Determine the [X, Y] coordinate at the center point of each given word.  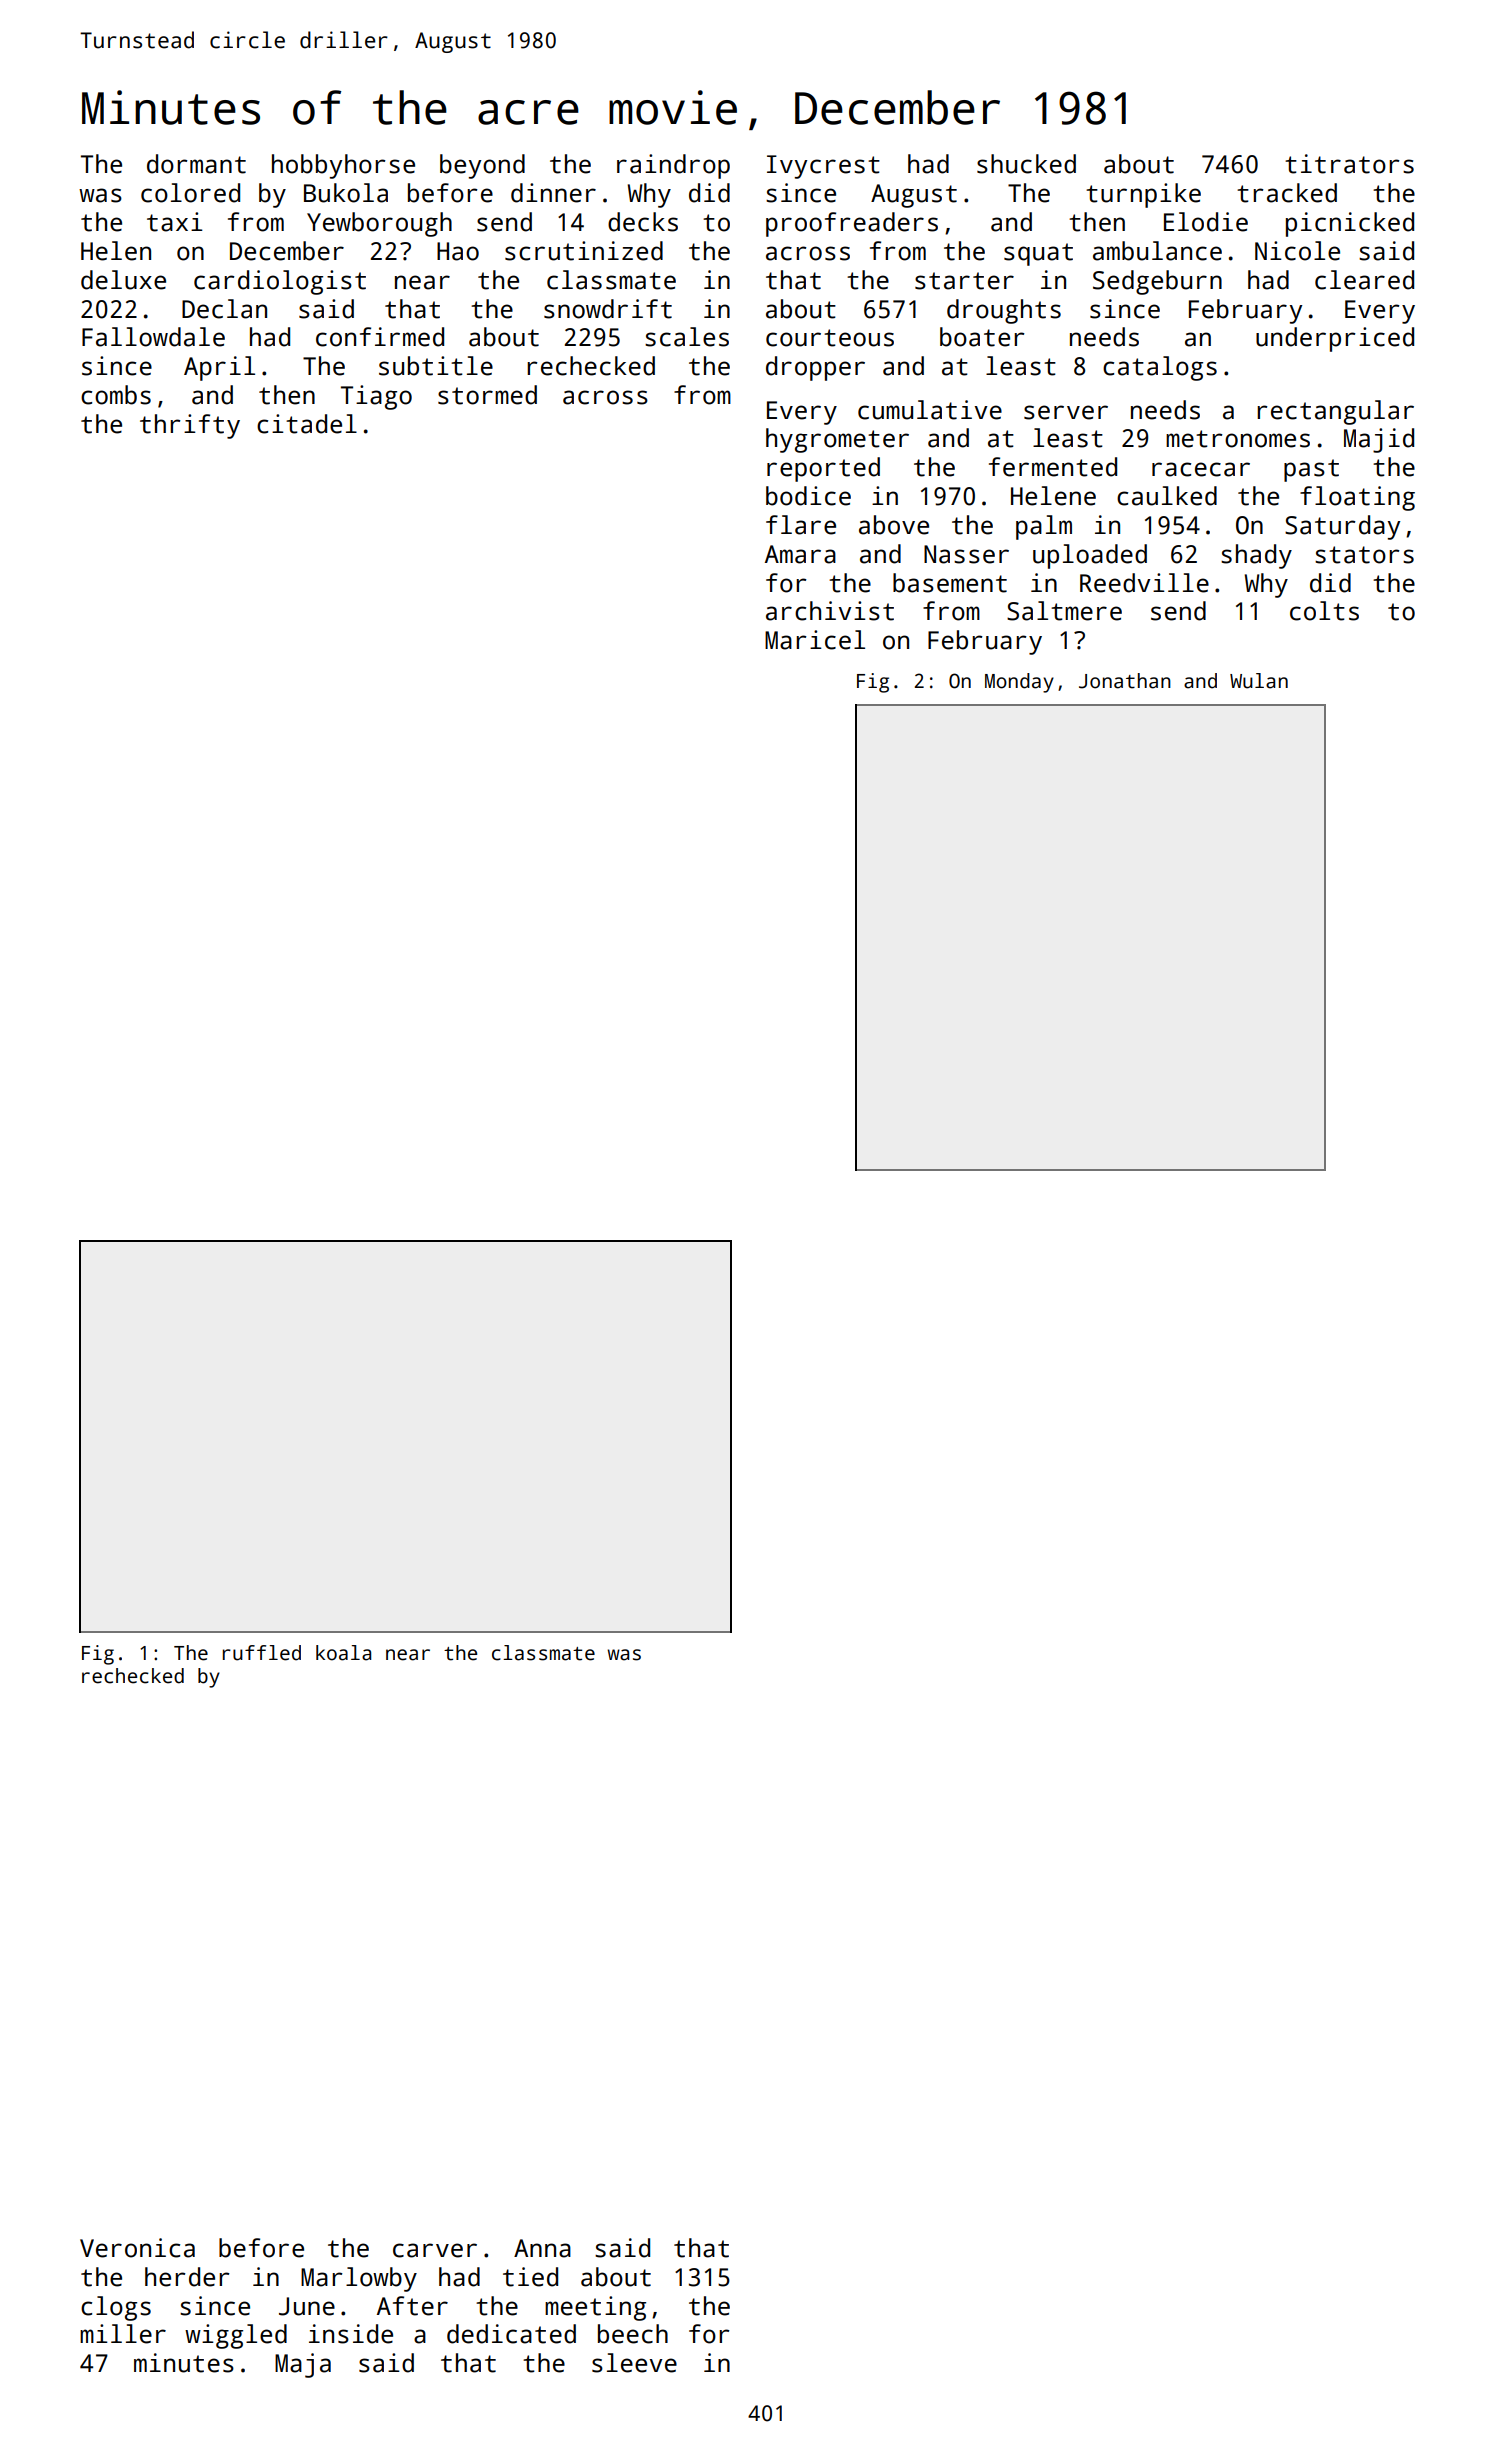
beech [633, 2334]
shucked [1026, 164]
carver [435, 2250]
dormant [196, 164]
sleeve [634, 2363]
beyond [482, 166]
